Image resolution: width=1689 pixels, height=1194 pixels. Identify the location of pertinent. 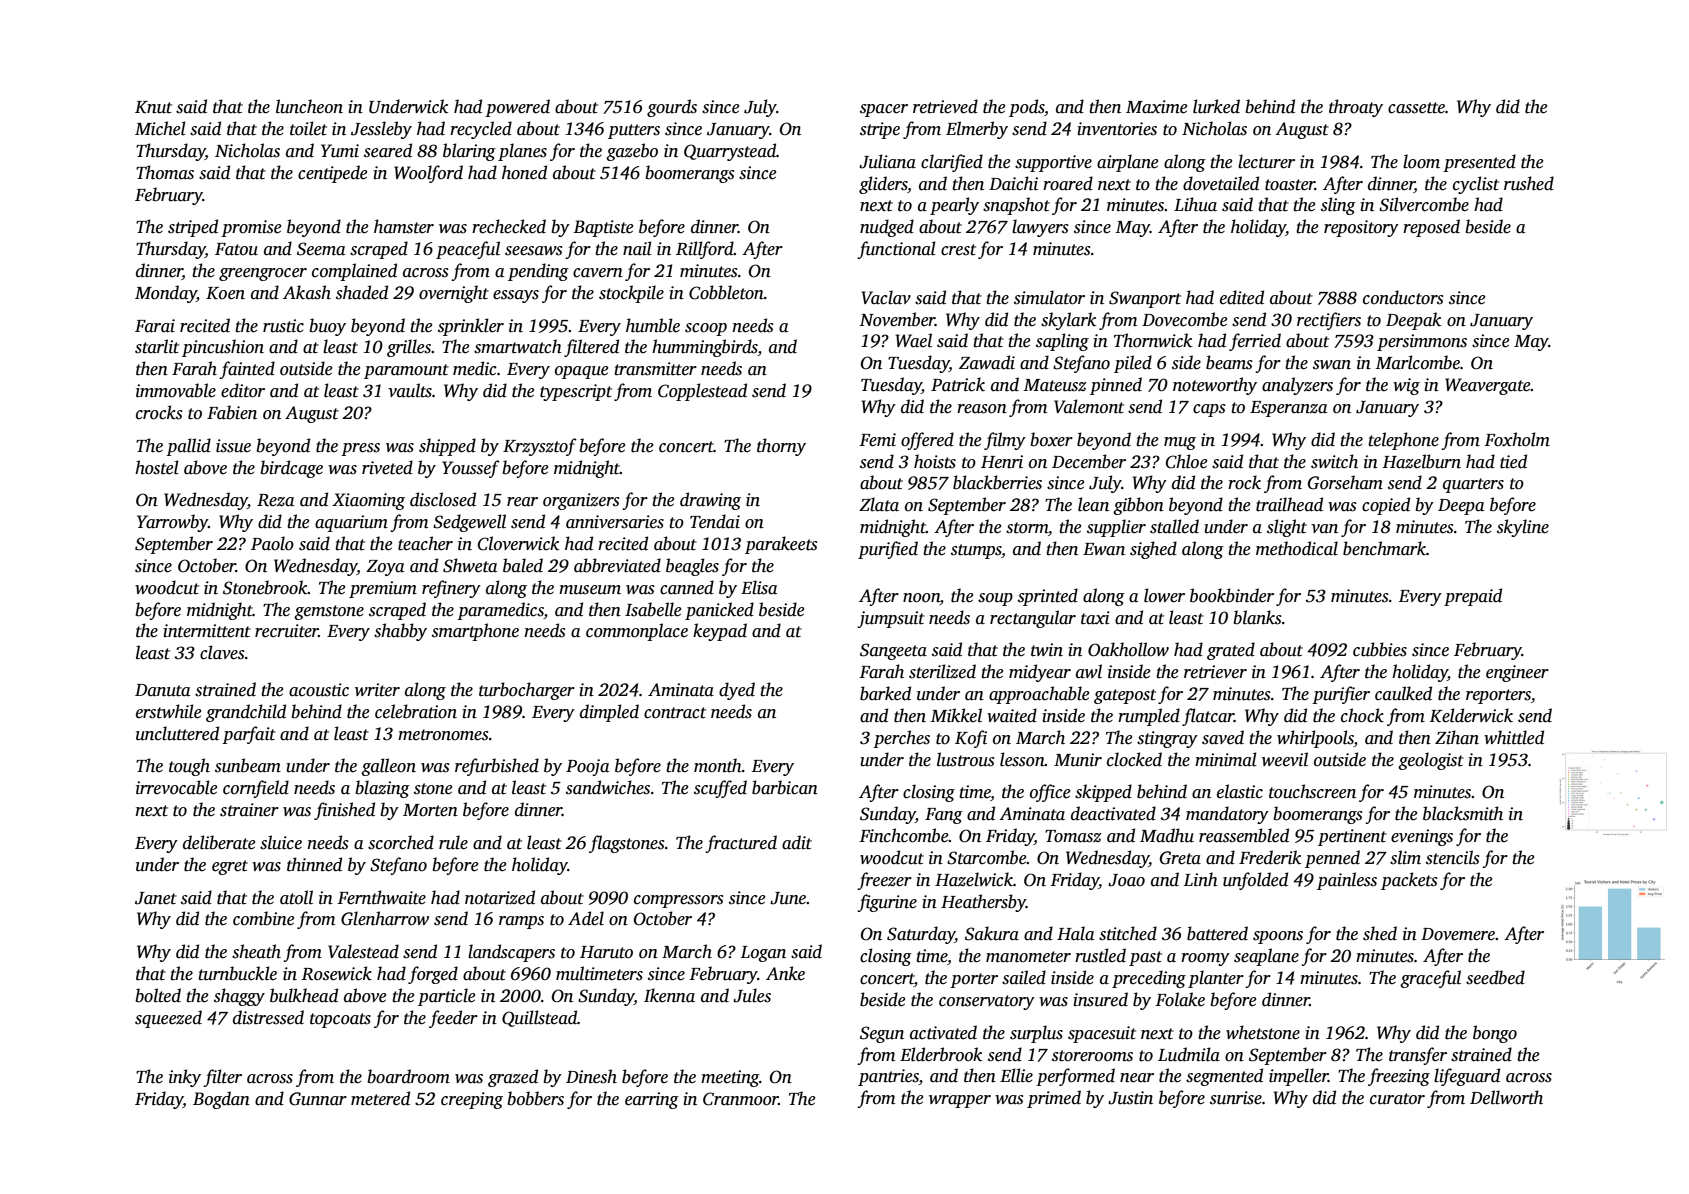
(1352, 837).
